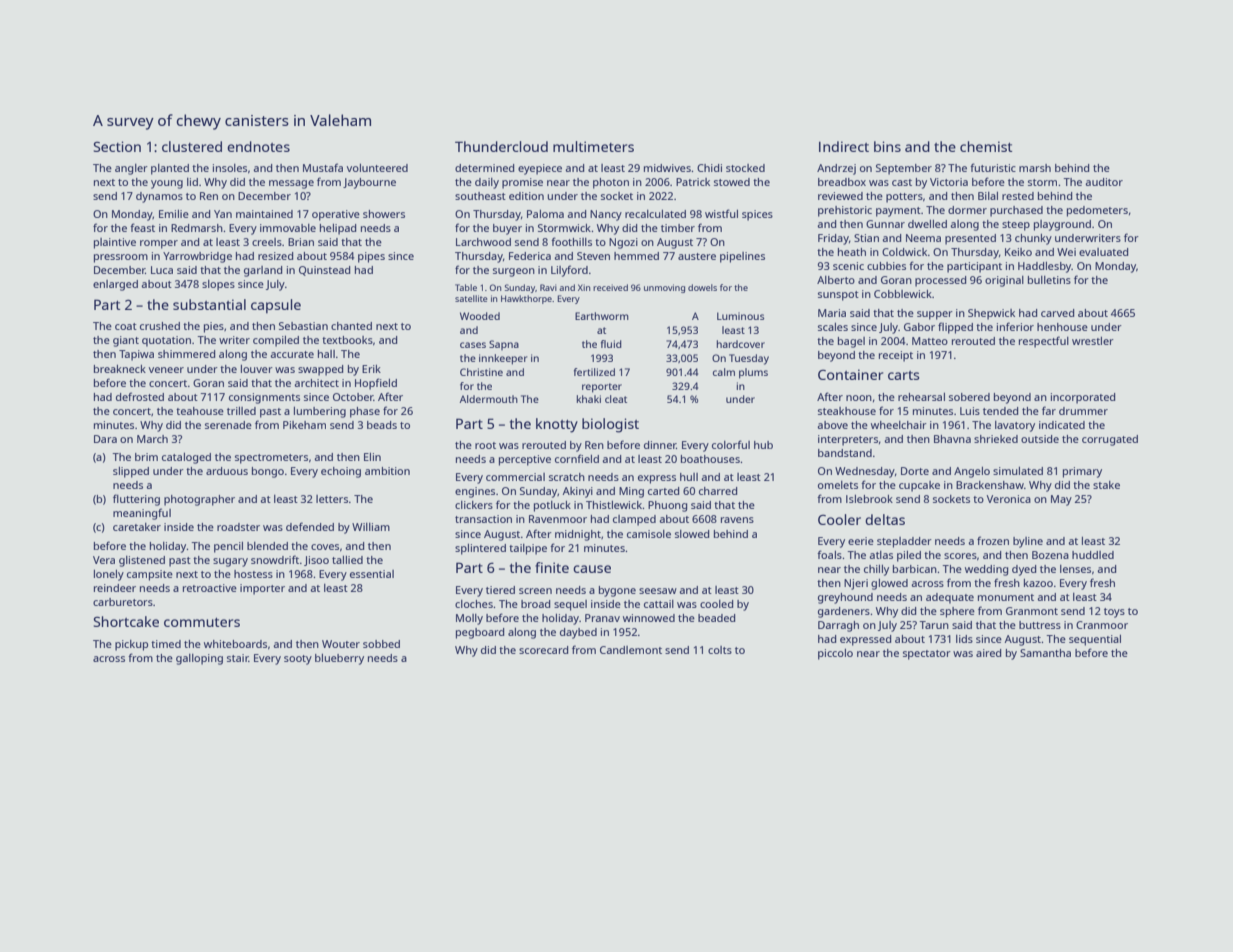  What do you see at coordinates (241, 411) in the page?
I see `trilled` at bounding box center [241, 411].
